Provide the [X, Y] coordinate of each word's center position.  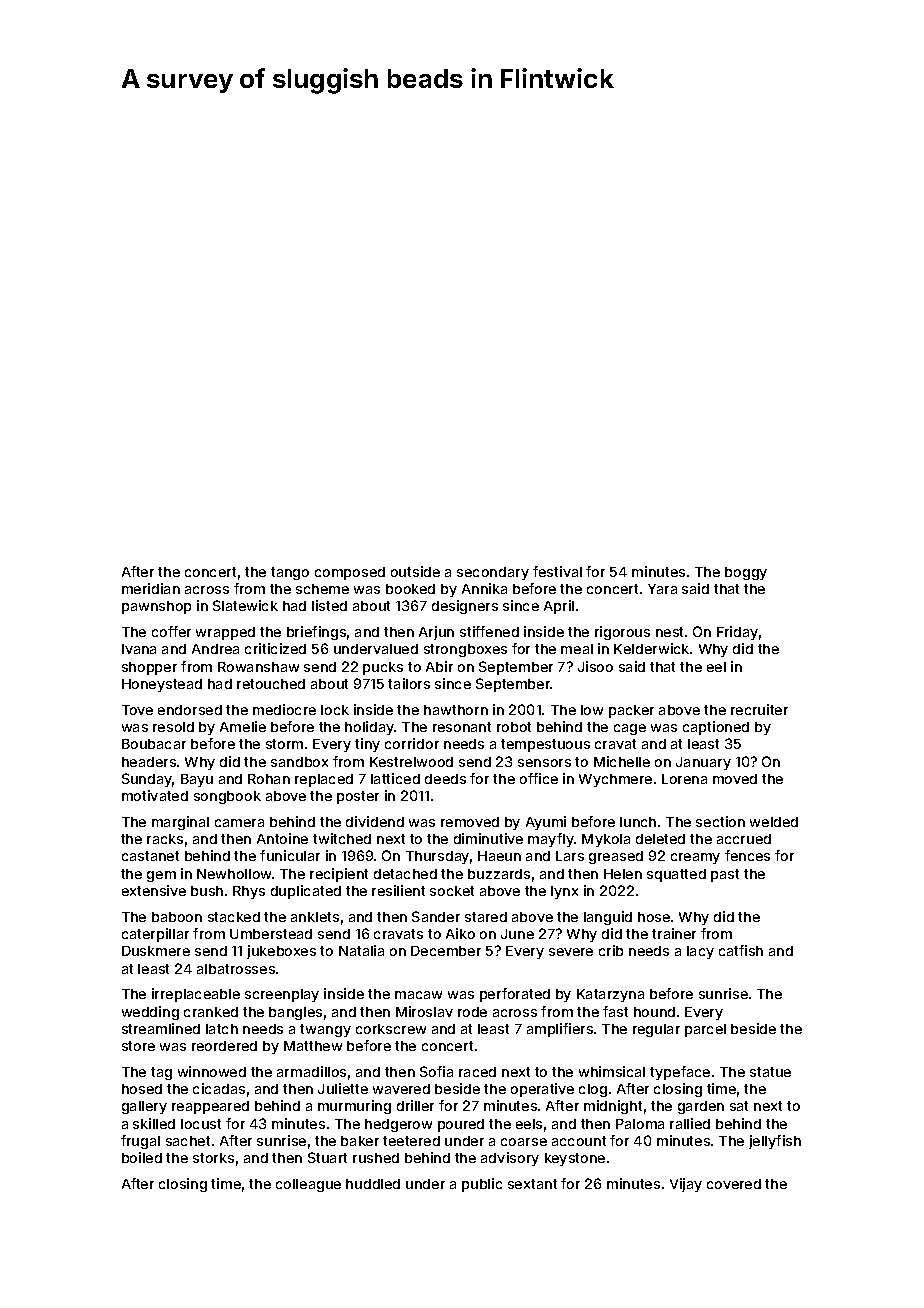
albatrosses [236, 969]
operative [542, 1090]
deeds [445, 779]
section [720, 821]
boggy [746, 573]
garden [701, 1107]
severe [571, 952]
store [138, 1046]
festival [557, 571]
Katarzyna [610, 995]
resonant [462, 727]
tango [290, 573]
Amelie [243, 726]
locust [201, 1124]
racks [165, 839]
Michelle [622, 761]
